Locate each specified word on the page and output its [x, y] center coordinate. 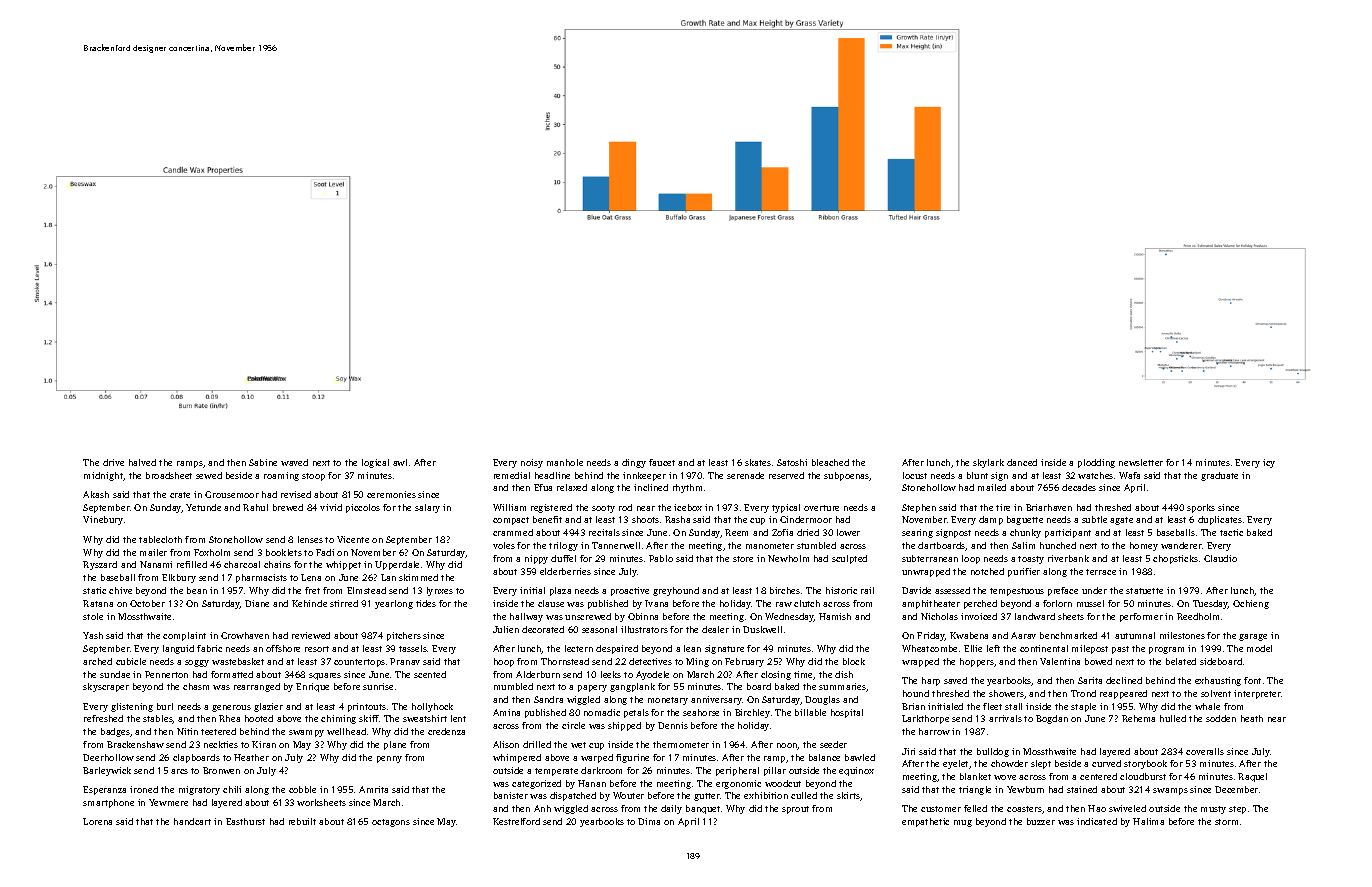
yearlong [394, 604]
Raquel [1252, 777]
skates [758, 462]
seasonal [599, 629]
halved [142, 462]
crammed [513, 532]
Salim [1023, 545]
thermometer [681, 744]
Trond [1083, 693]
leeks [611, 674]
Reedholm [1198, 616]
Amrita [373, 789]
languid [178, 649]
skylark [988, 463]
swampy [306, 733]
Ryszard [100, 565]
